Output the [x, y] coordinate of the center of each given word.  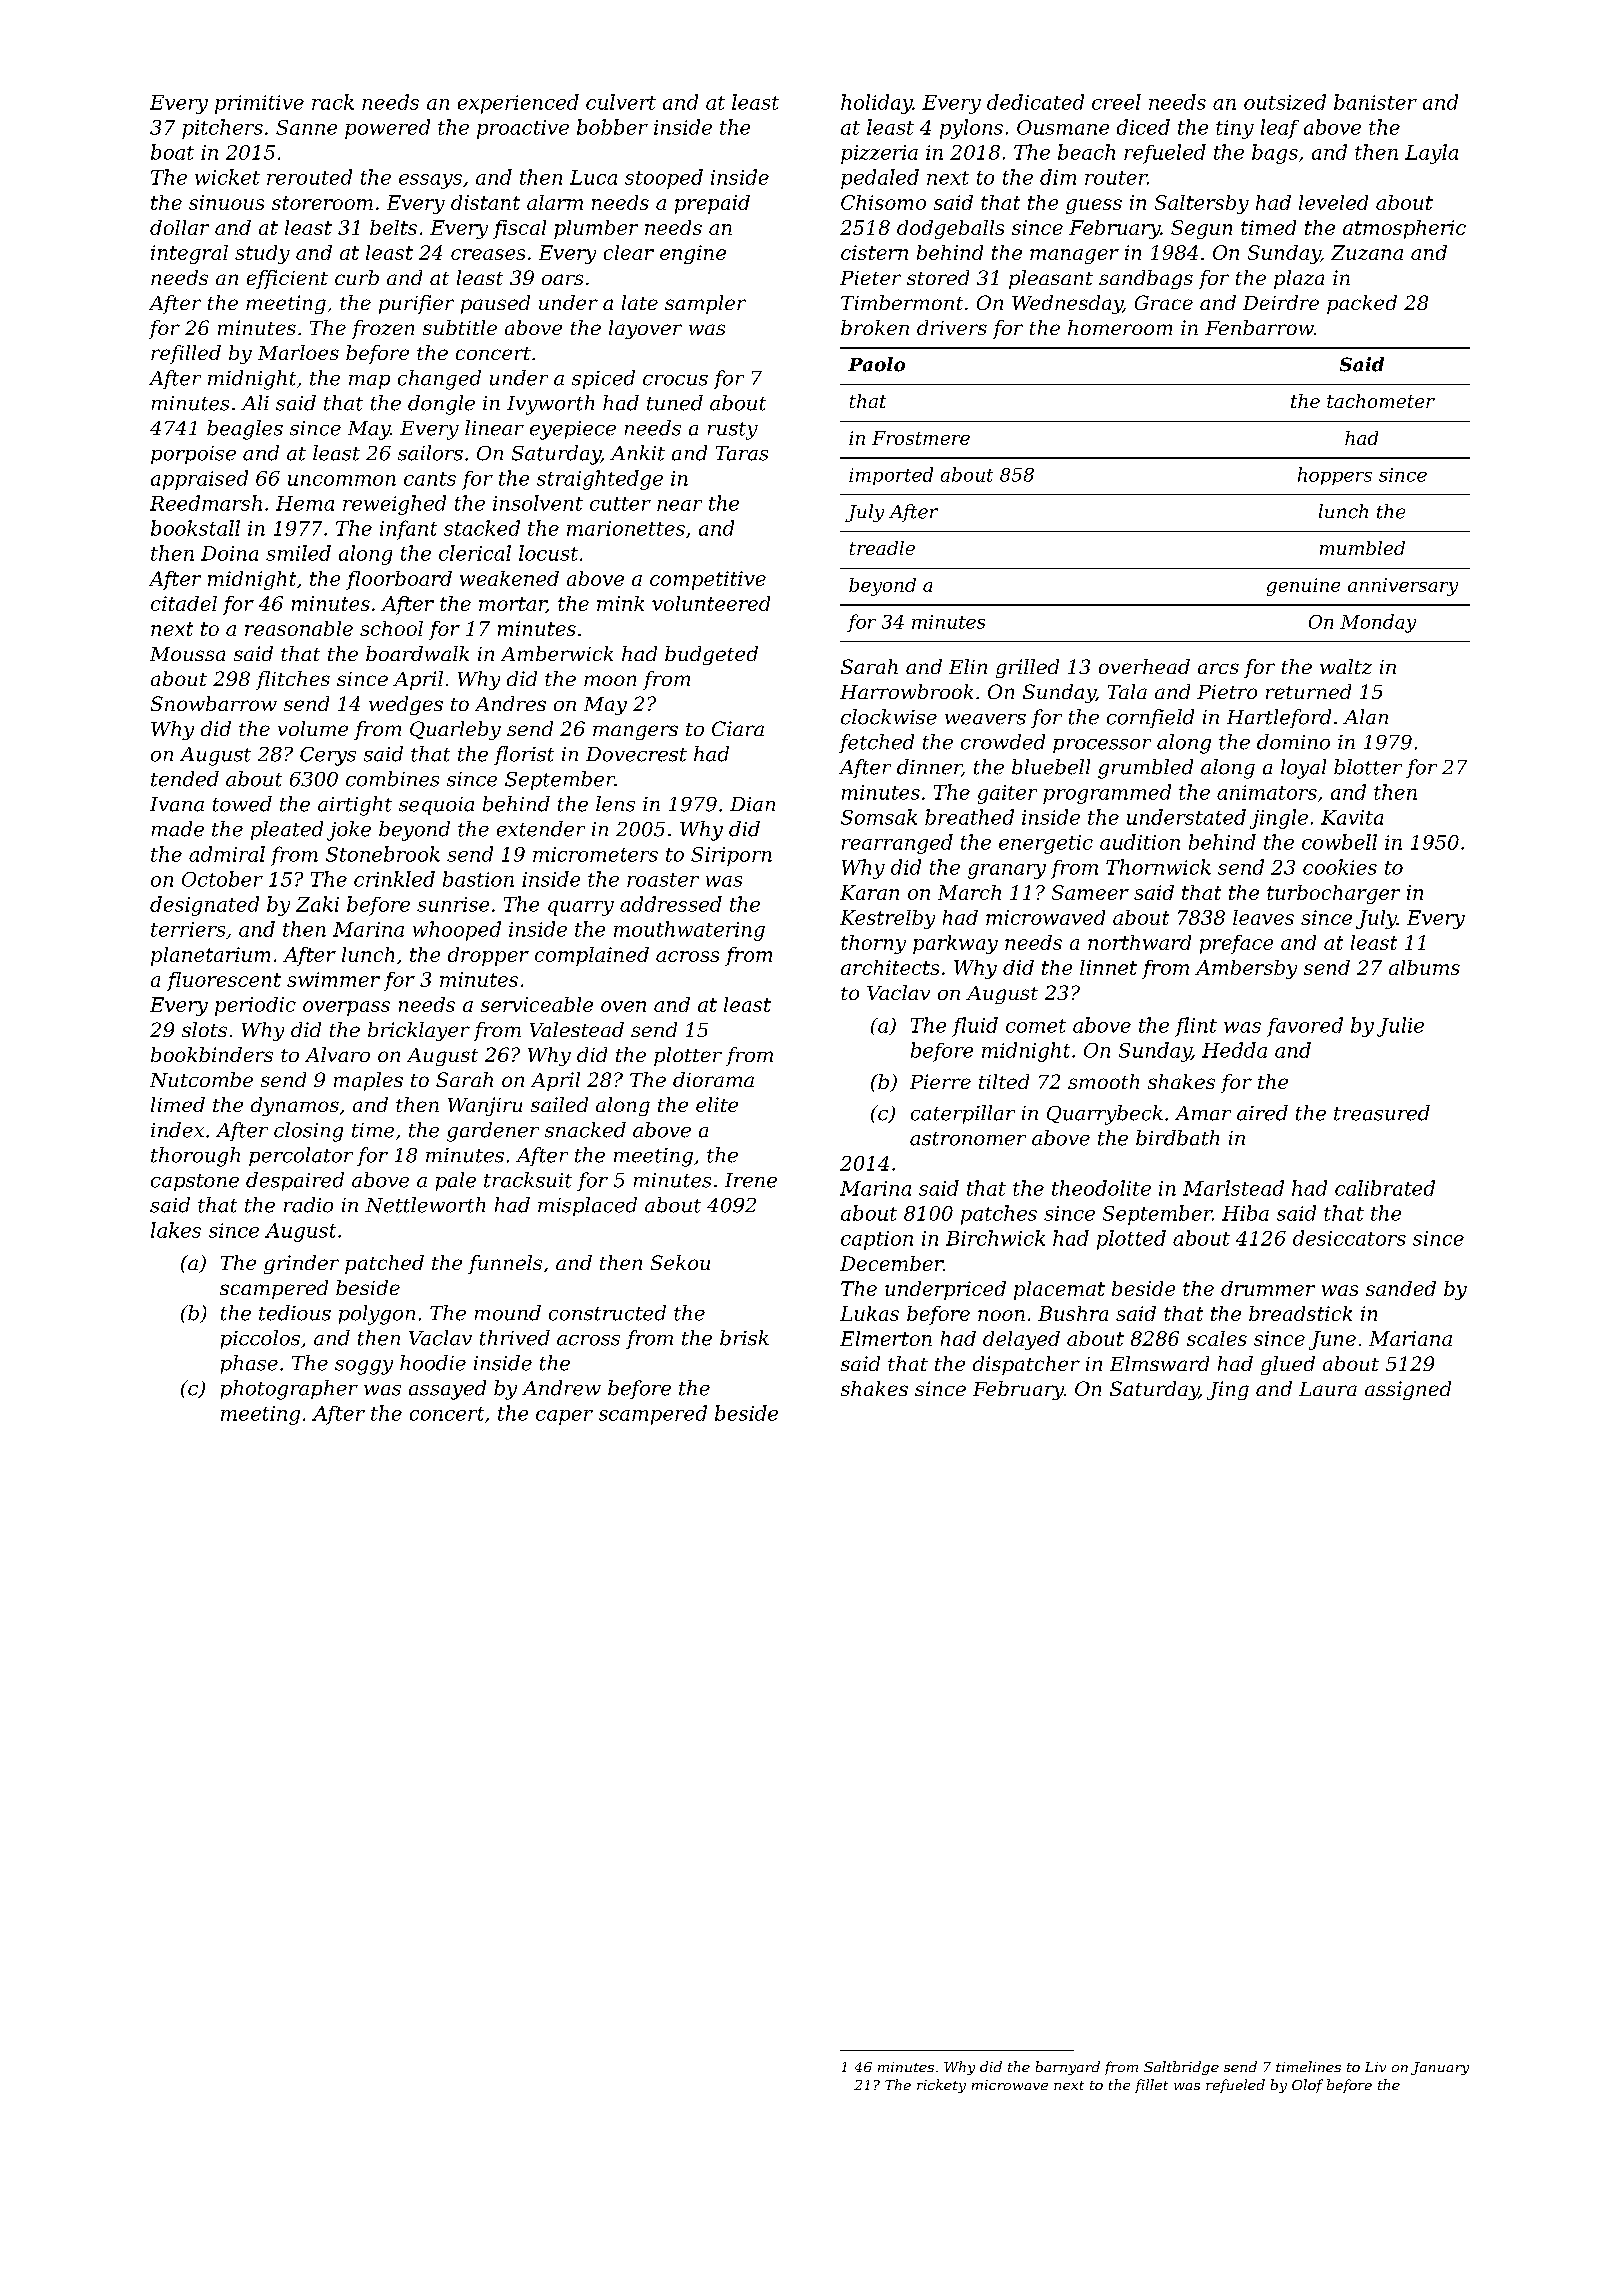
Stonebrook [383, 854]
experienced [518, 104]
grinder [301, 1264]
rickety [941, 2086]
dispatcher [1026, 1365]
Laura [1328, 1389]
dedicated [1035, 102]
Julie [1400, 1027]
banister [1375, 102]
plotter [688, 1056]
